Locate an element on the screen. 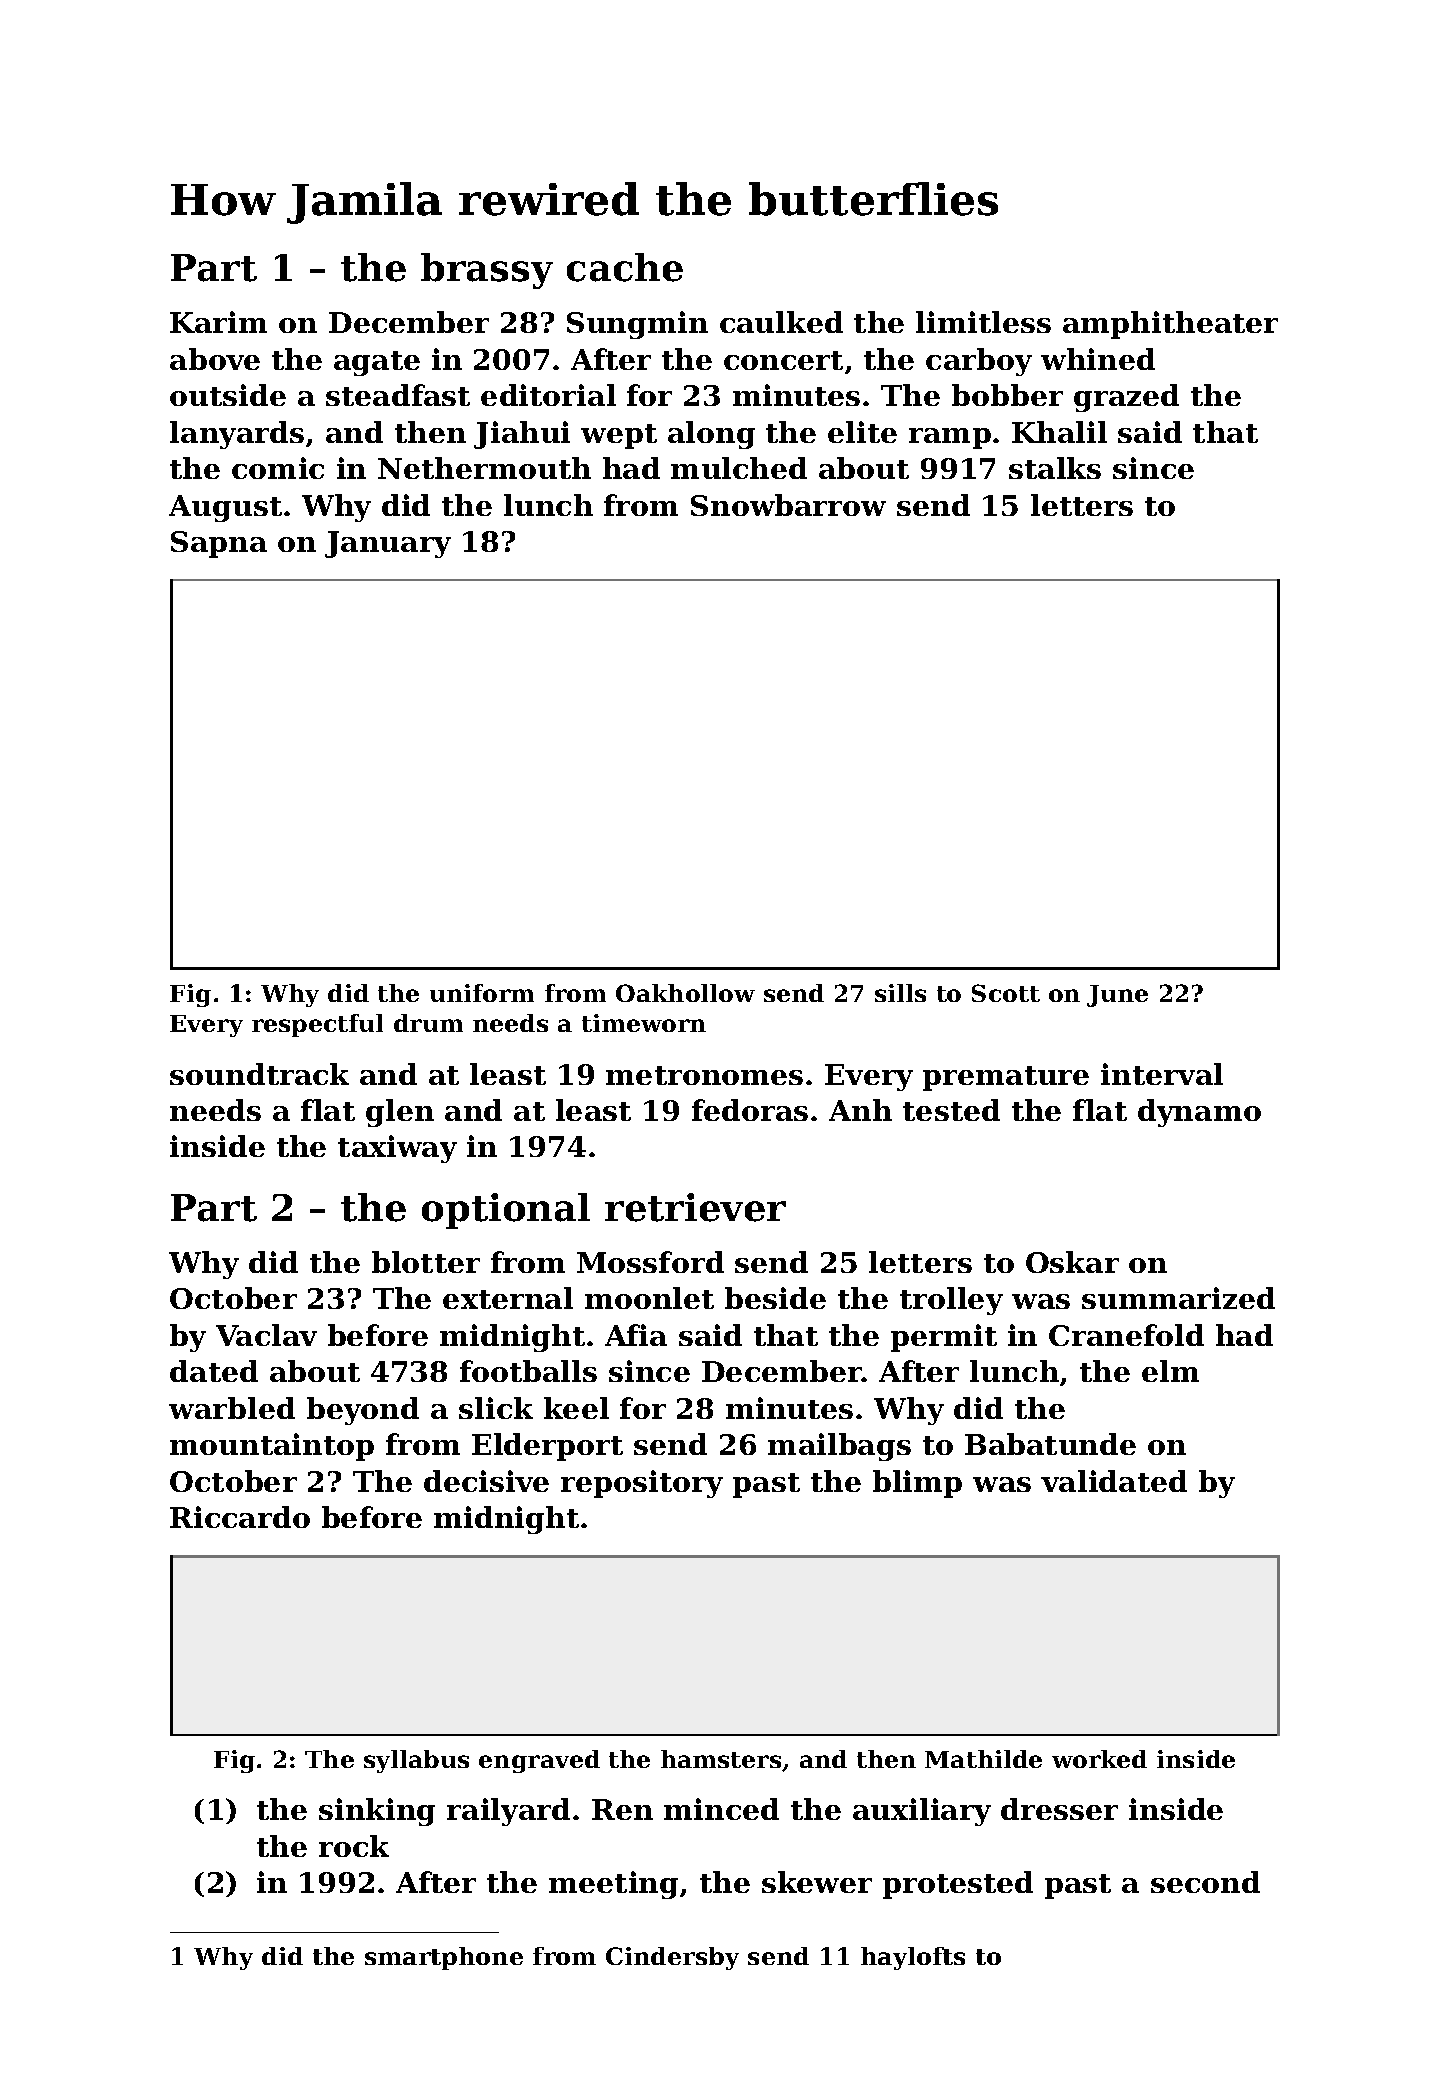 This screenshot has width=1450, height=2100. rock is located at coordinates (354, 1846).
